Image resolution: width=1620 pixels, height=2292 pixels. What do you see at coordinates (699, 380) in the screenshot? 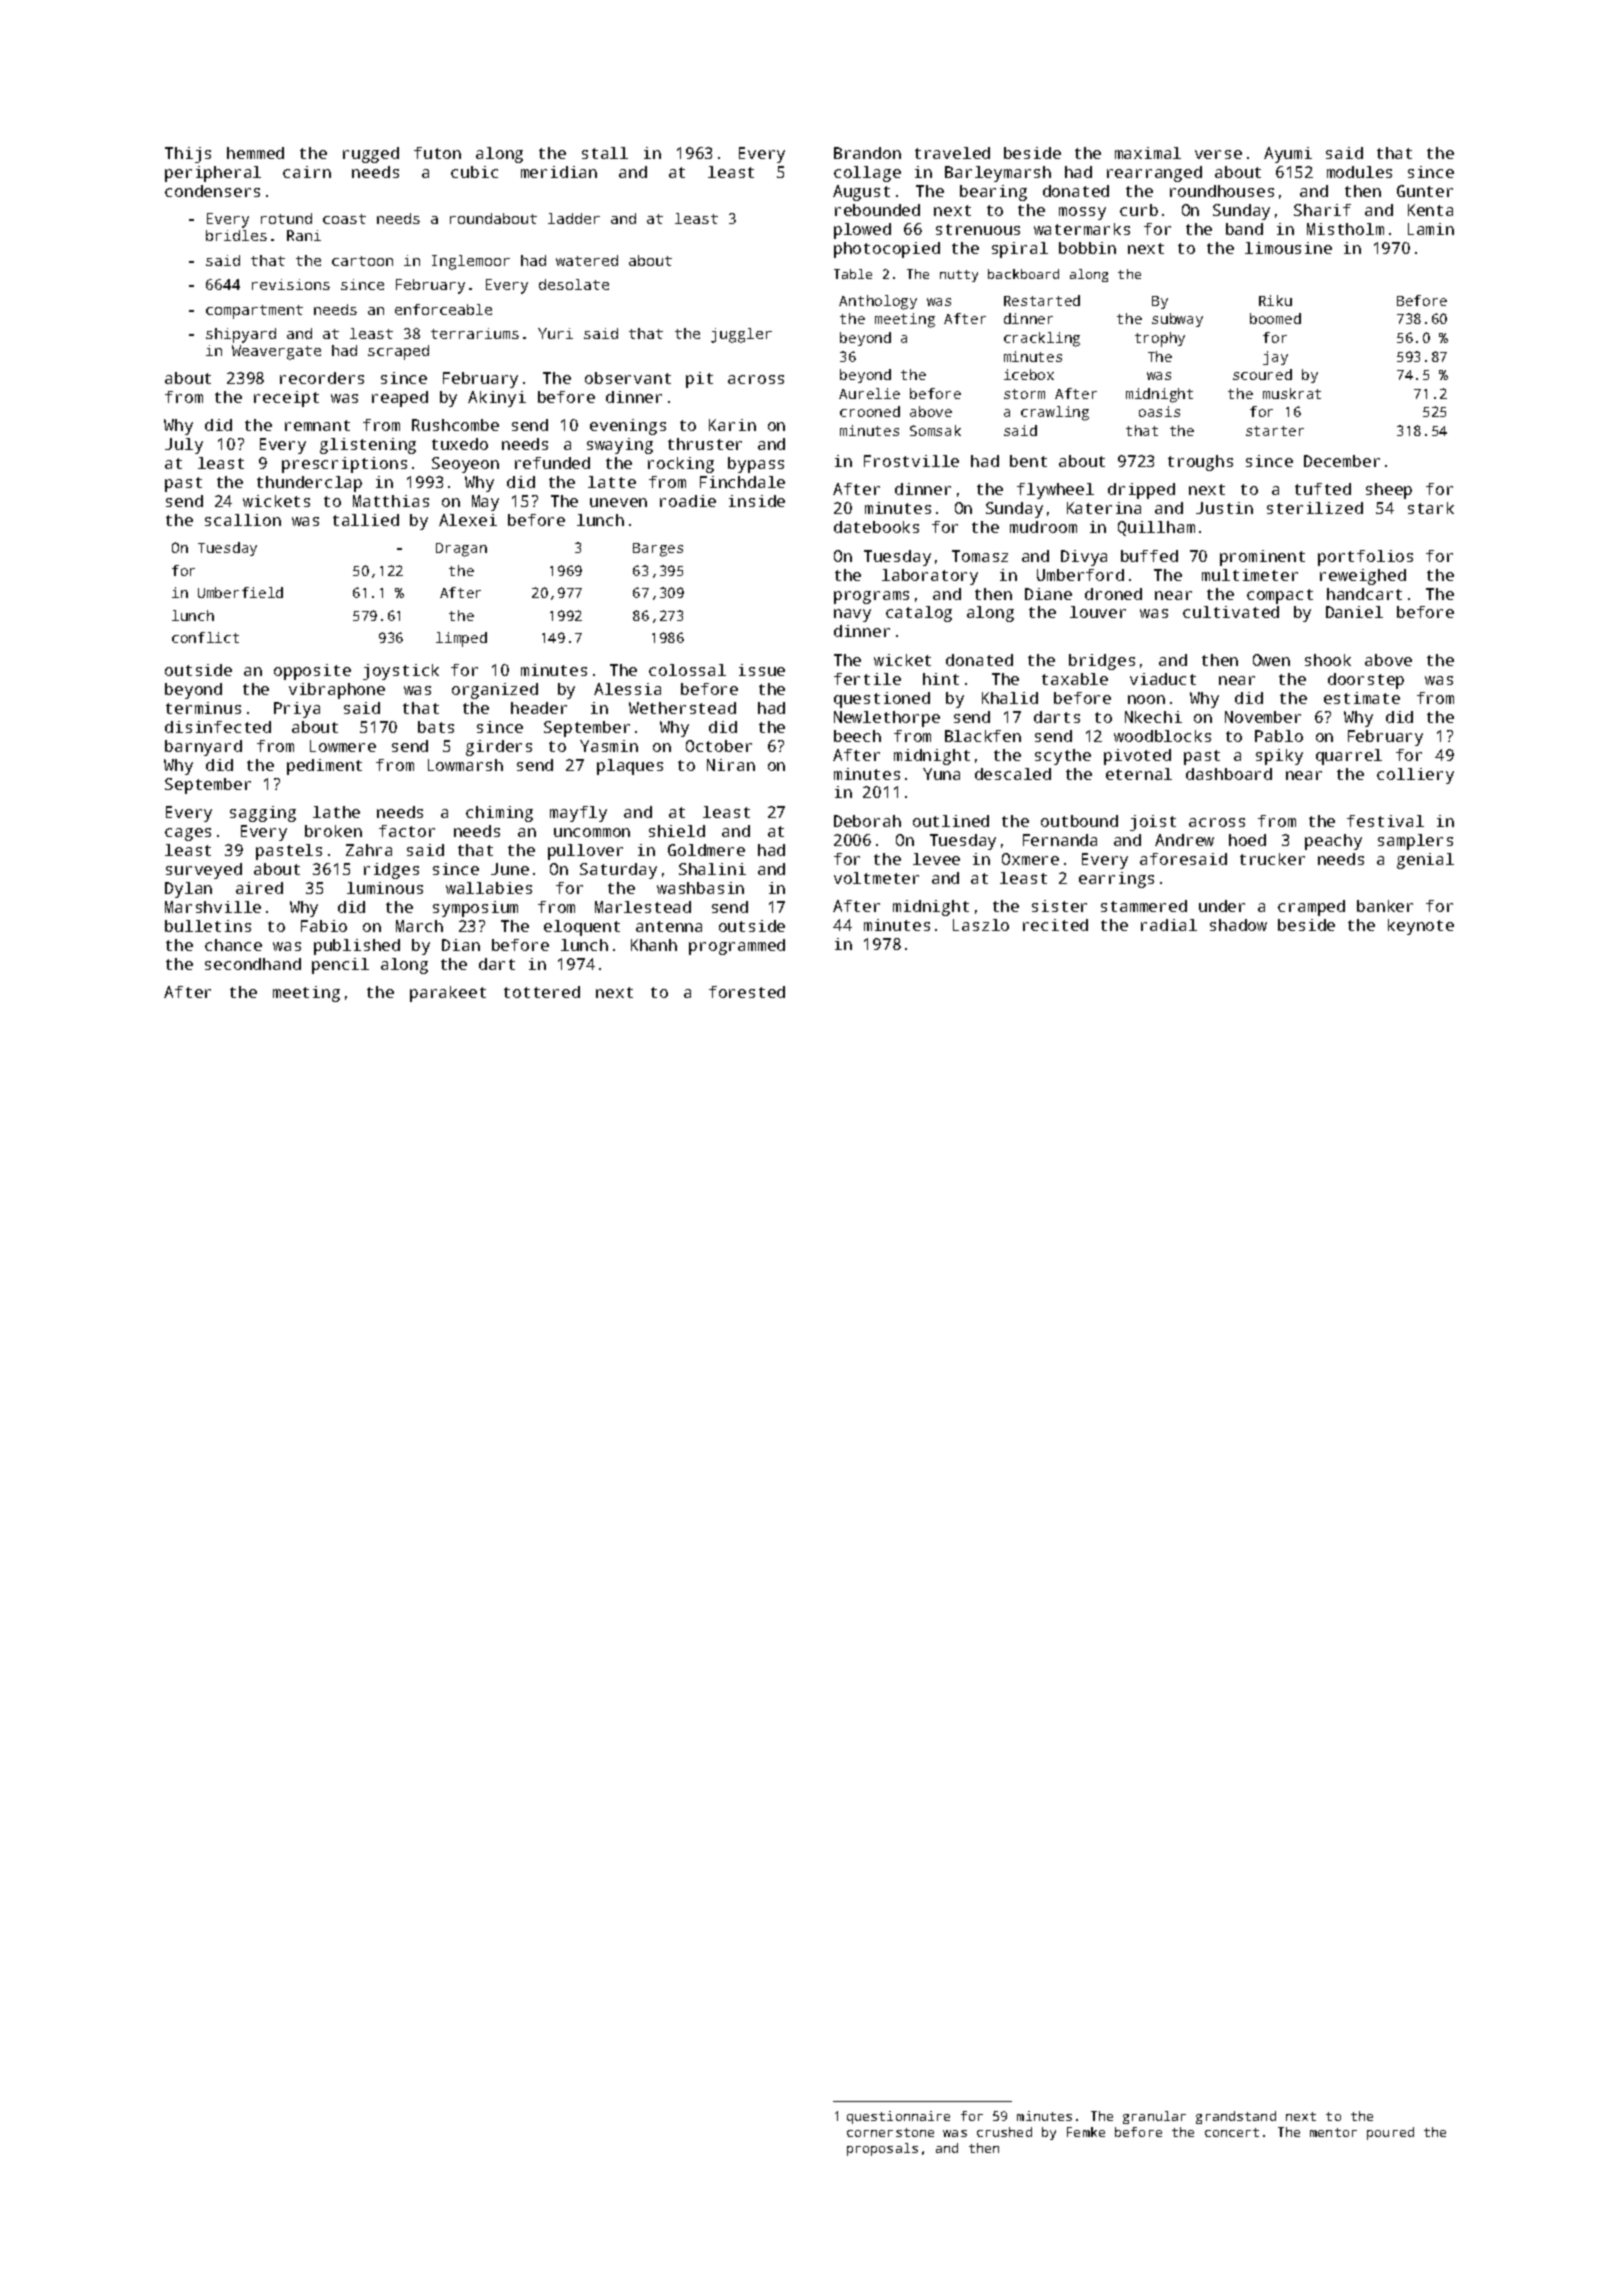
I see `pit` at bounding box center [699, 380].
